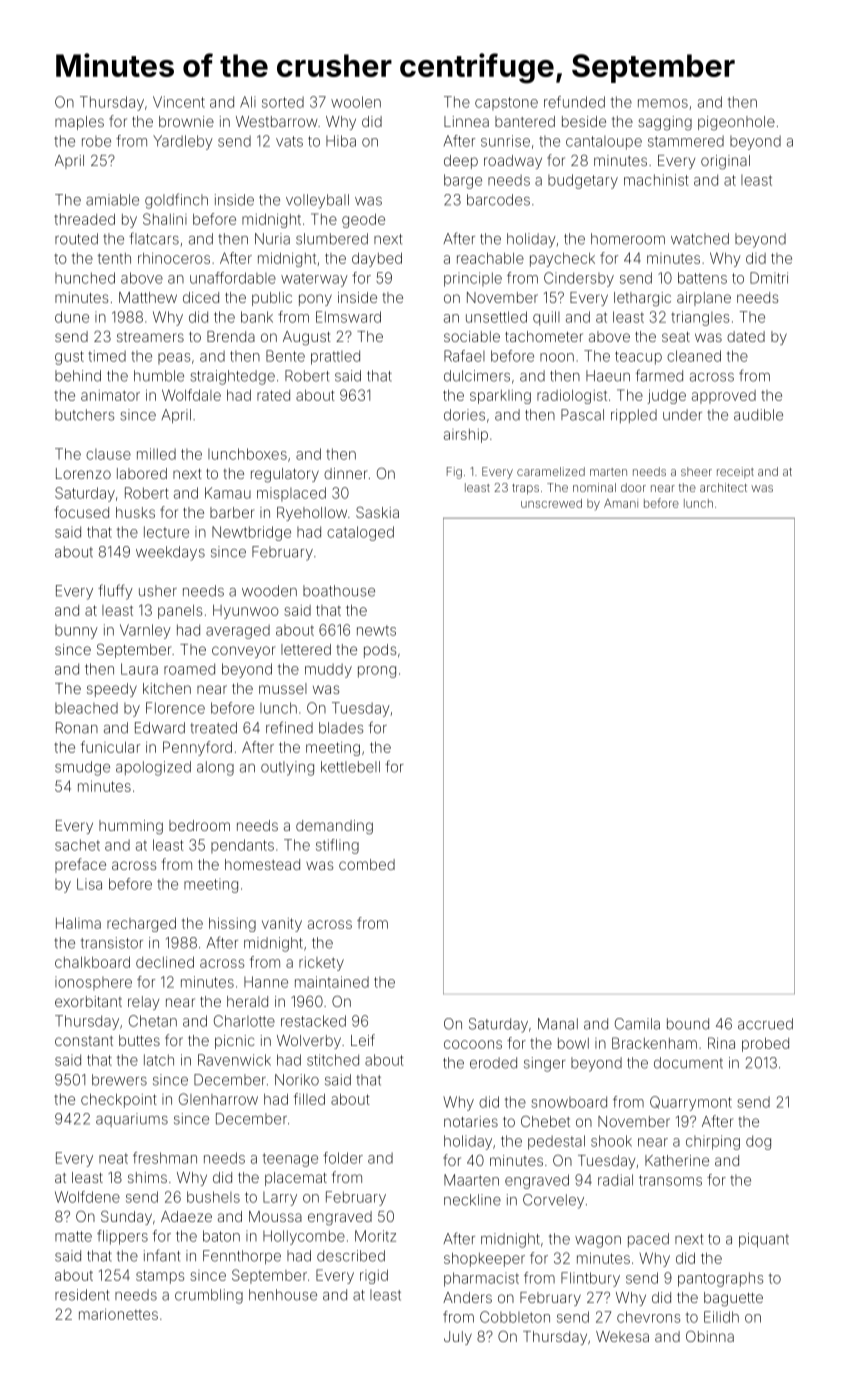 Image resolution: width=849 pixels, height=1400 pixels. Describe the element at coordinates (670, 1180) in the document. I see `transoms` at that location.
